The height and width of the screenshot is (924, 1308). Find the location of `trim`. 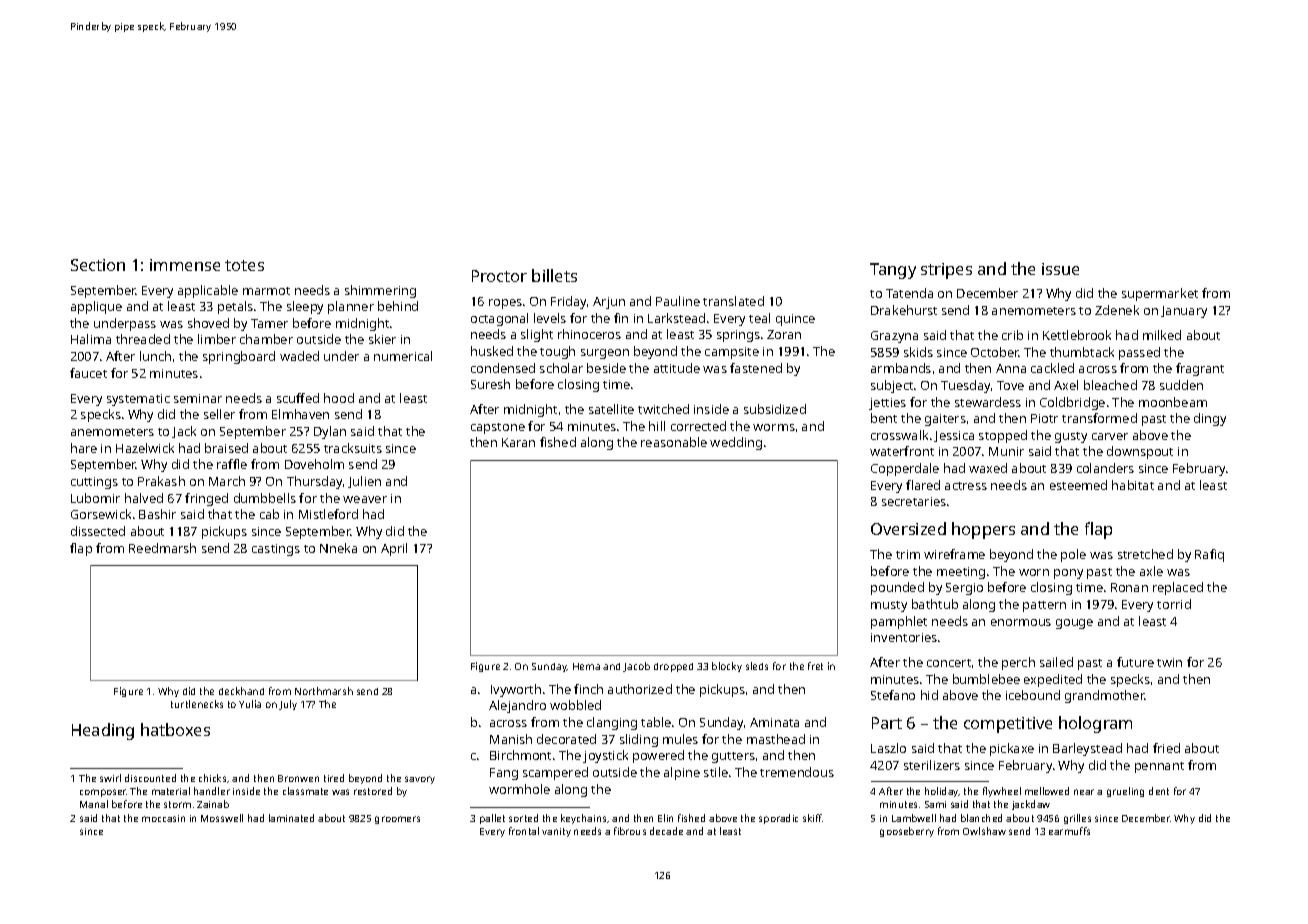

trim is located at coordinates (908, 554).
